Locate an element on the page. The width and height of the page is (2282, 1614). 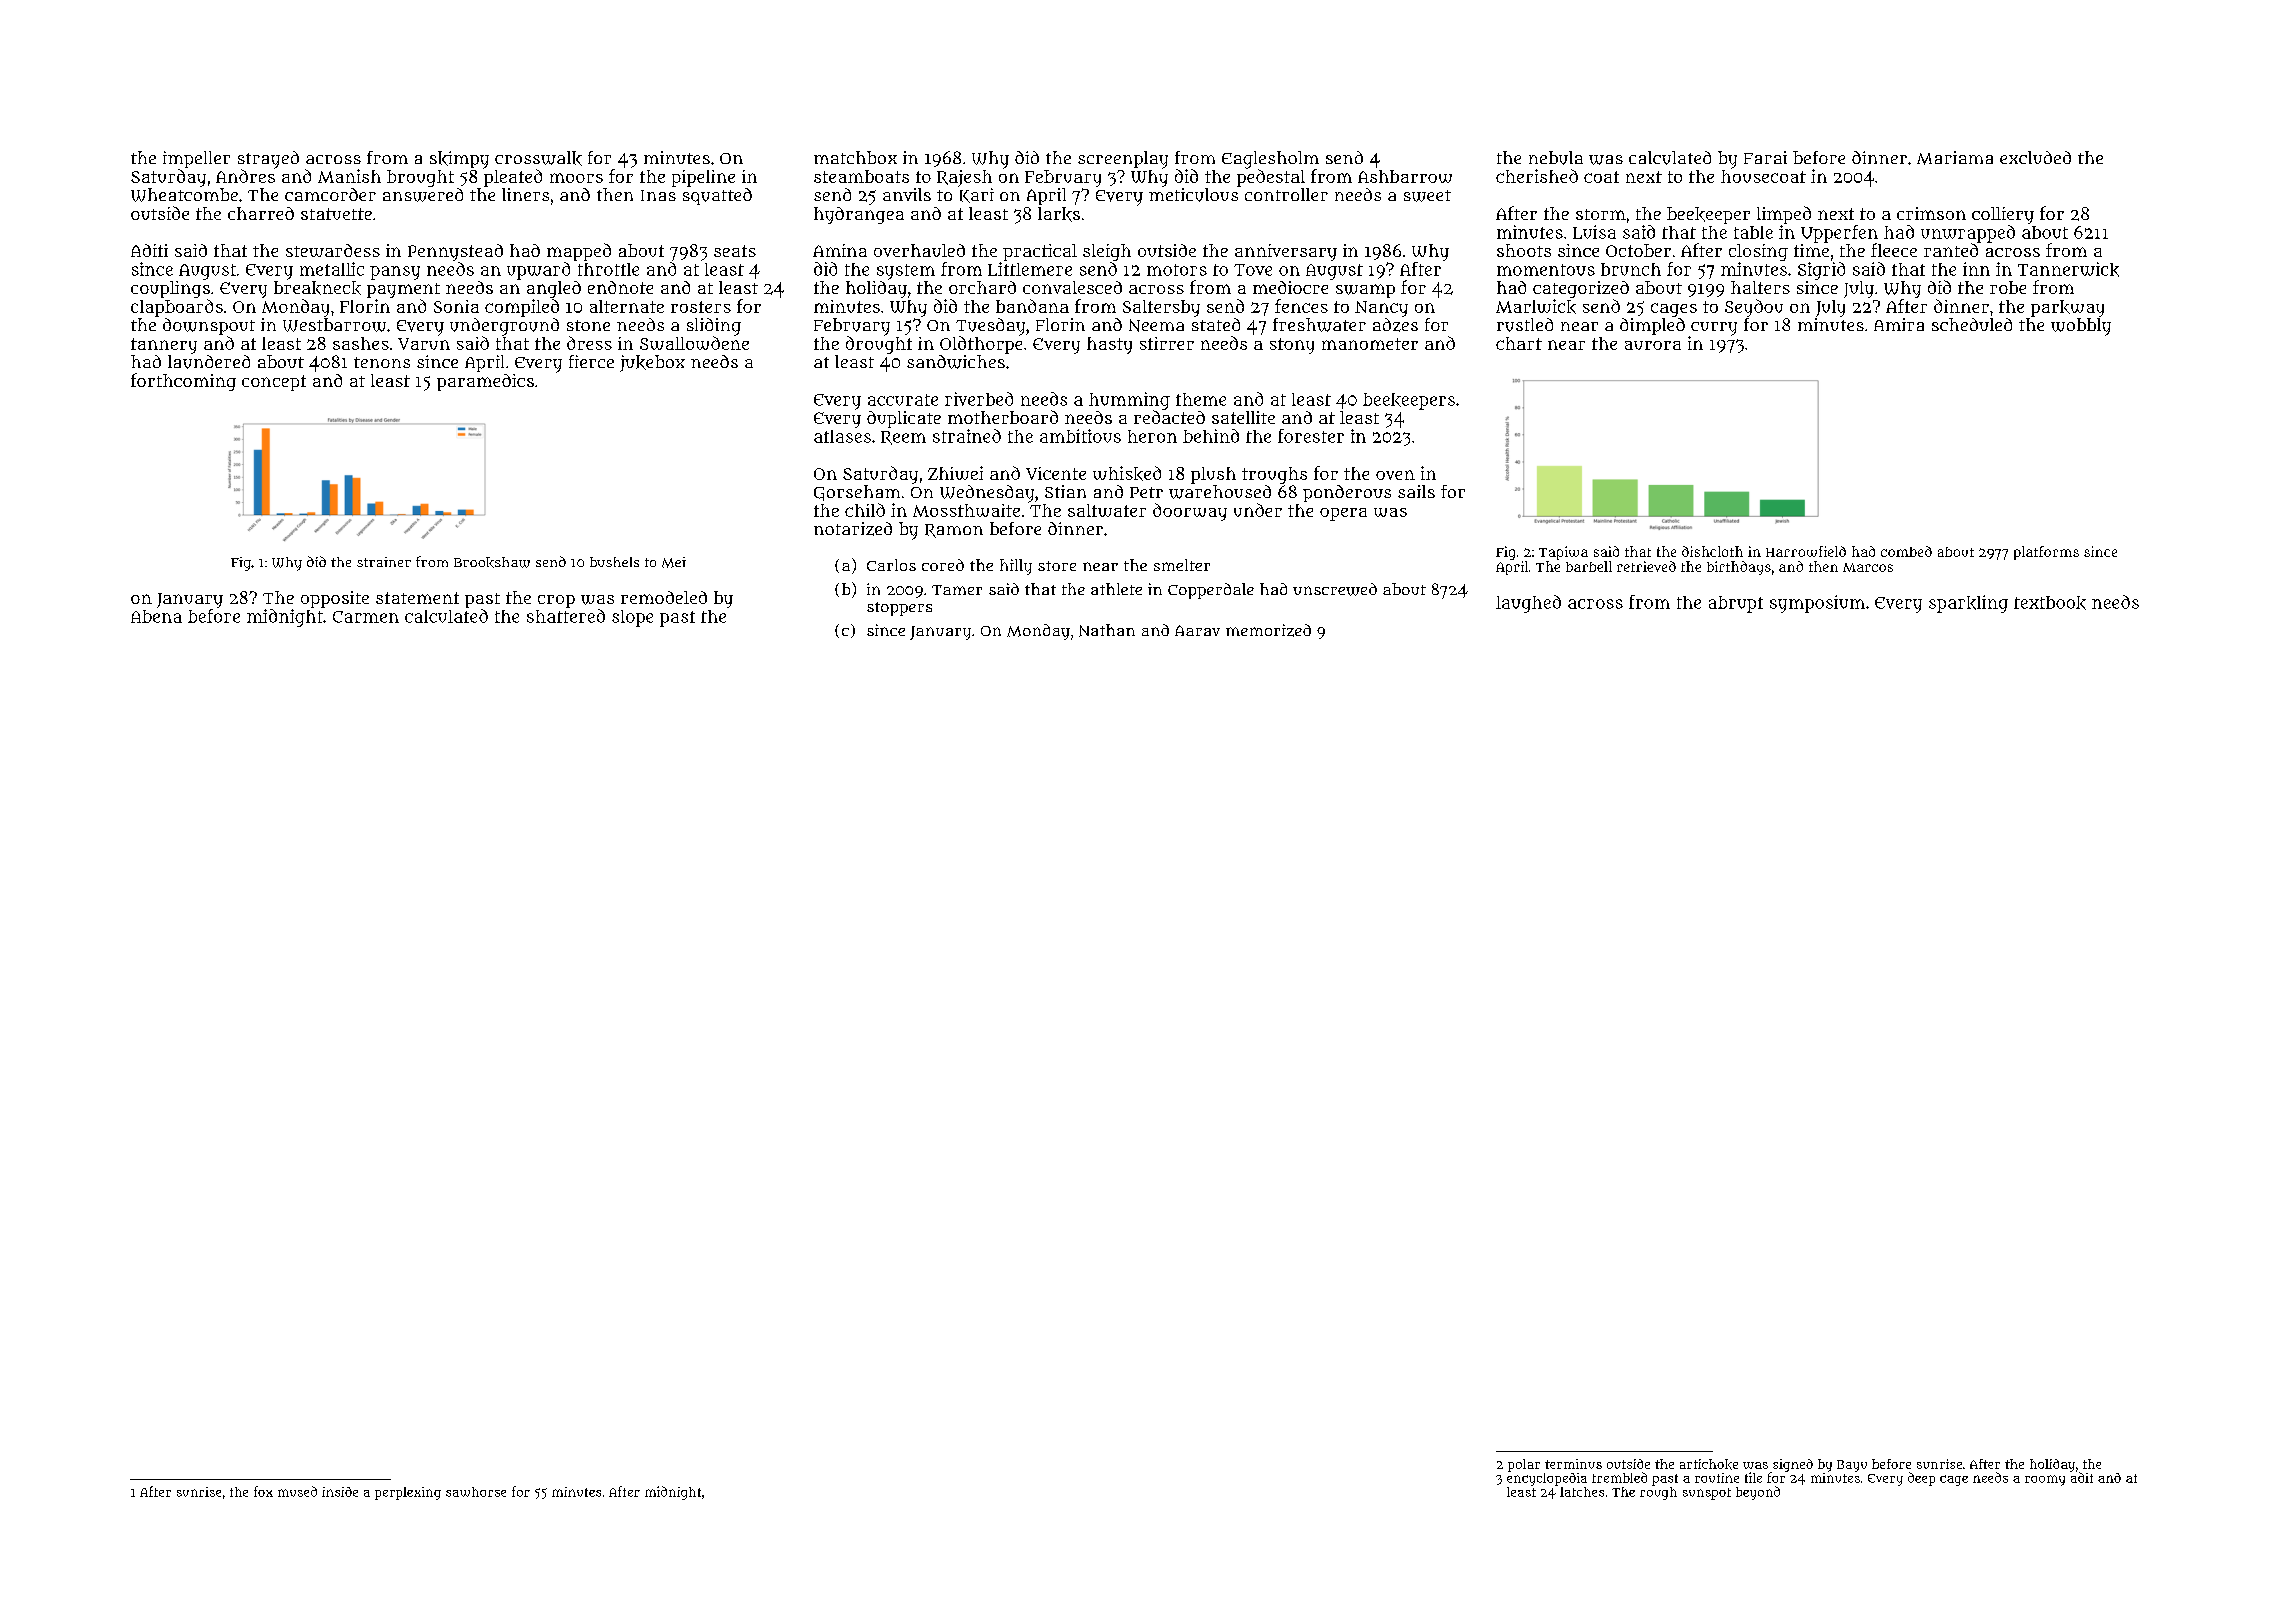
abrupt is located at coordinates (1736, 604).
